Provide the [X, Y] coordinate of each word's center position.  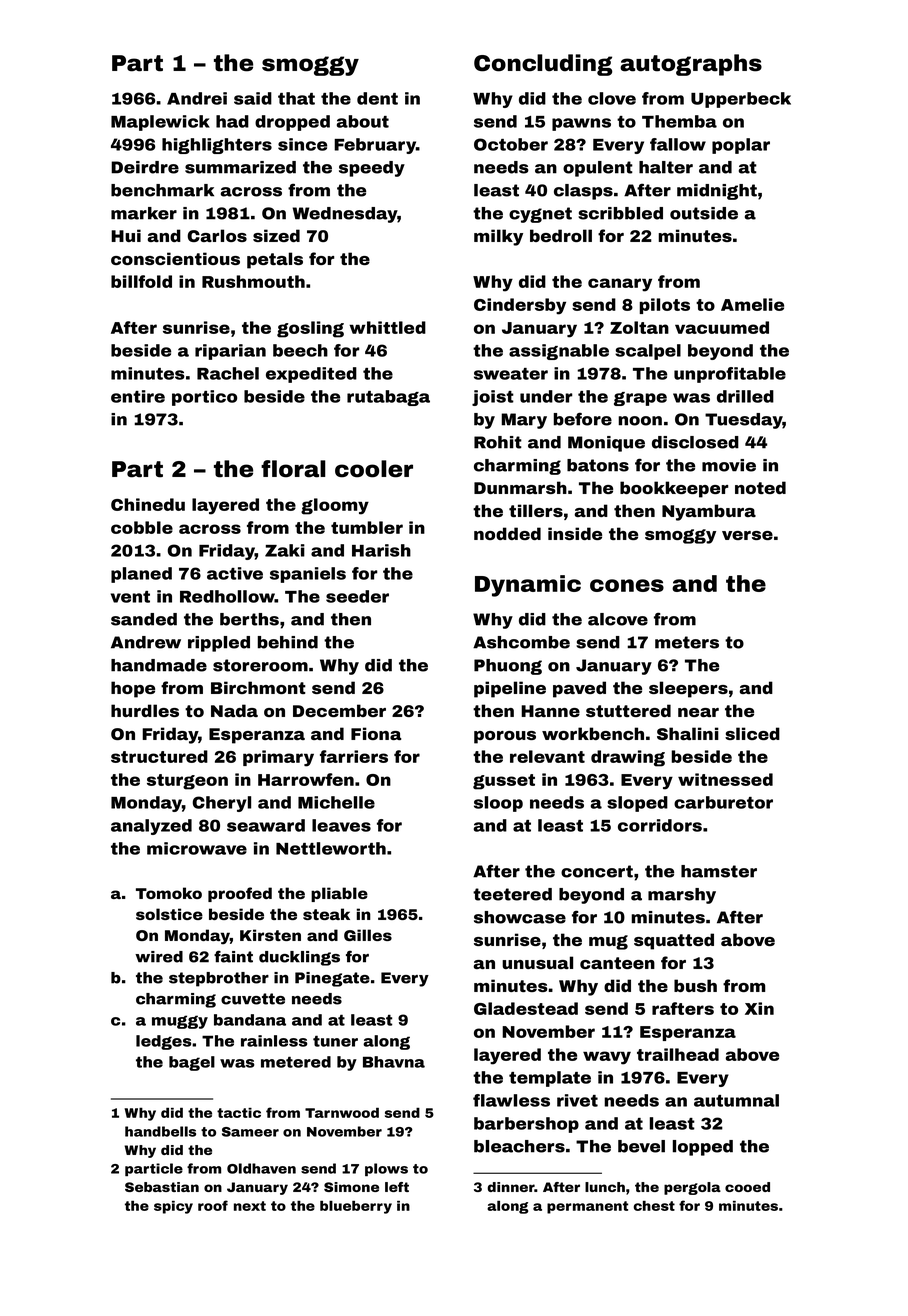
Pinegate [332, 979]
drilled [745, 396]
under [546, 396]
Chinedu [148, 504]
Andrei [197, 98]
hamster [719, 871]
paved [579, 689]
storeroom [260, 665]
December [339, 710]
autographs [691, 65]
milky [498, 237]
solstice [169, 914]
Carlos [217, 235]
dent [377, 98]
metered [296, 1062]
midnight [717, 192]
